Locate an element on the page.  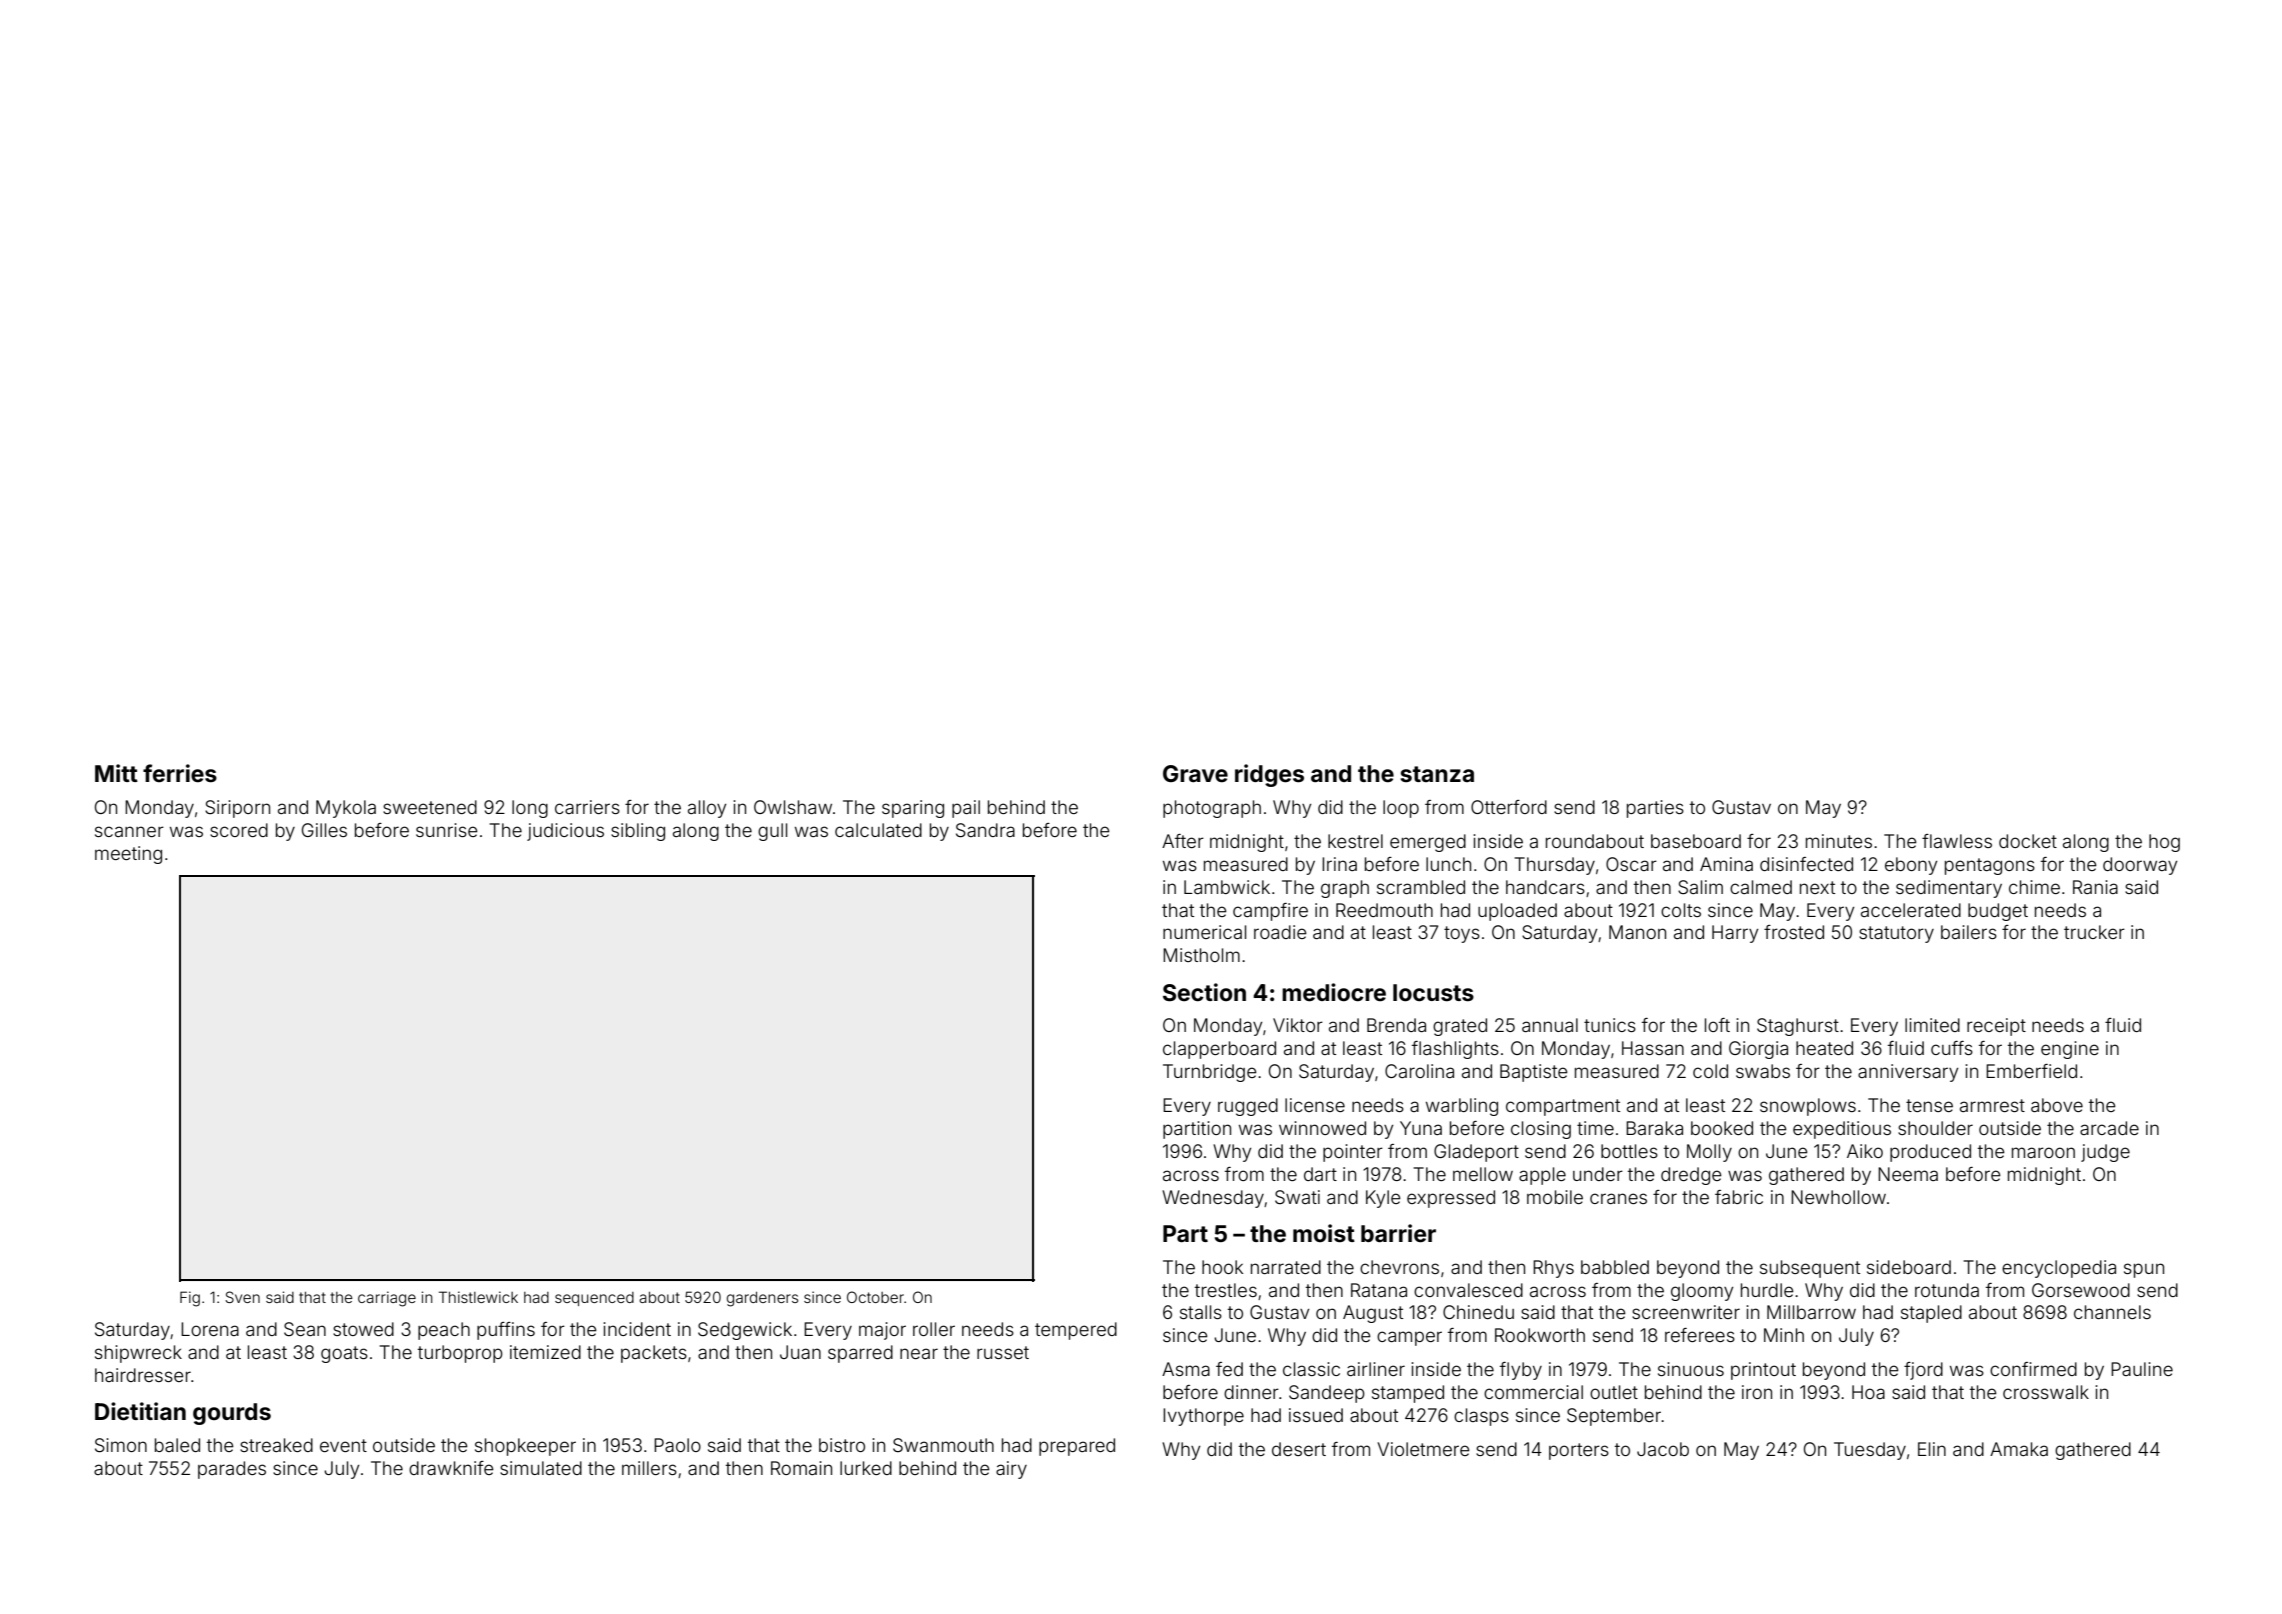
packets is located at coordinates (654, 1354).
